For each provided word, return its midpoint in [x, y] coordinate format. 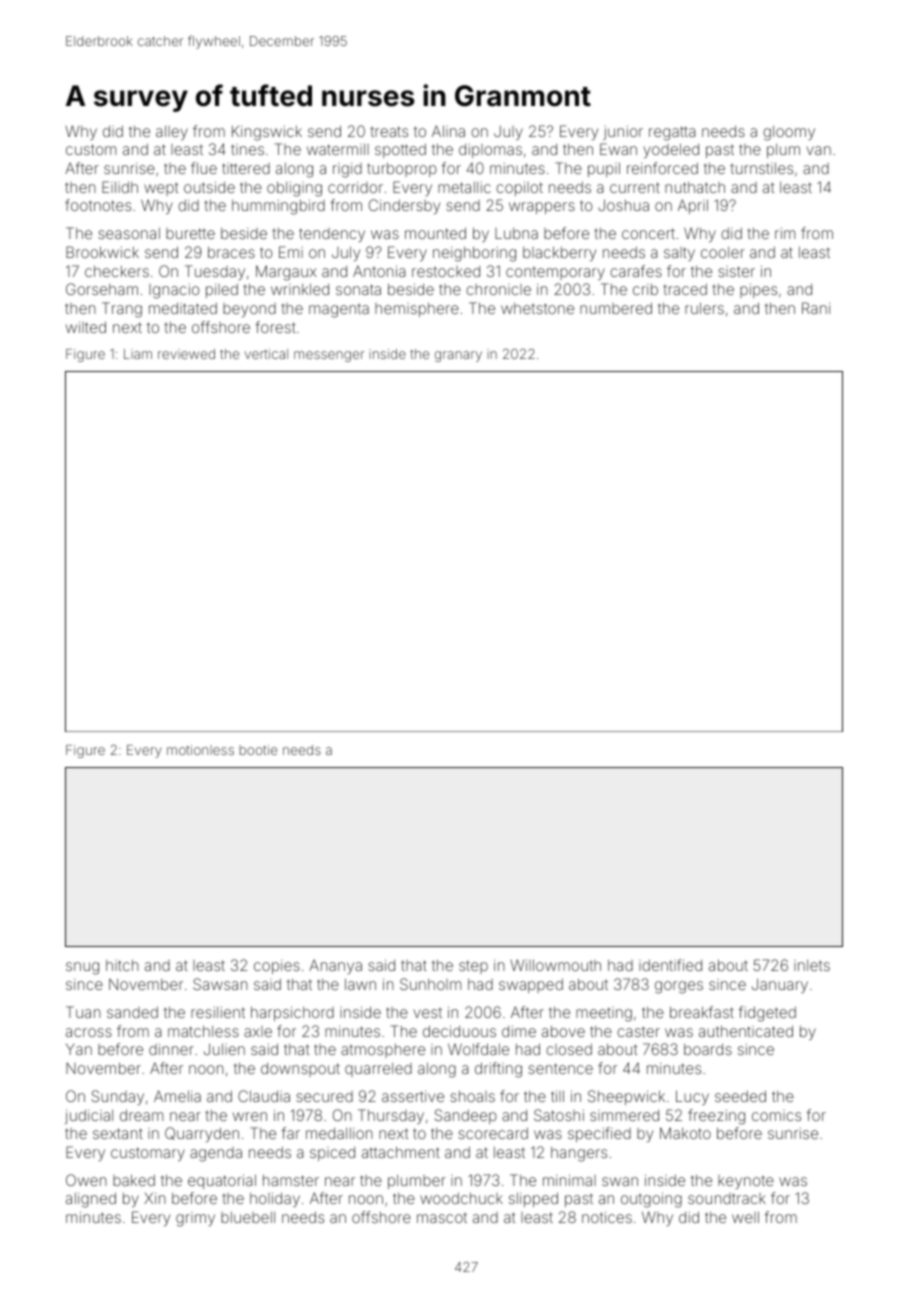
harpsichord [292, 1013]
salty [679, 254]
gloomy [789, 133]
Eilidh [120, 187]
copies [277, 967]
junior [623, 132]
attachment [401, 1152]
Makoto [685, 1133]
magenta [339, 311]
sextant [118, 1133]
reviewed [186, 354]
